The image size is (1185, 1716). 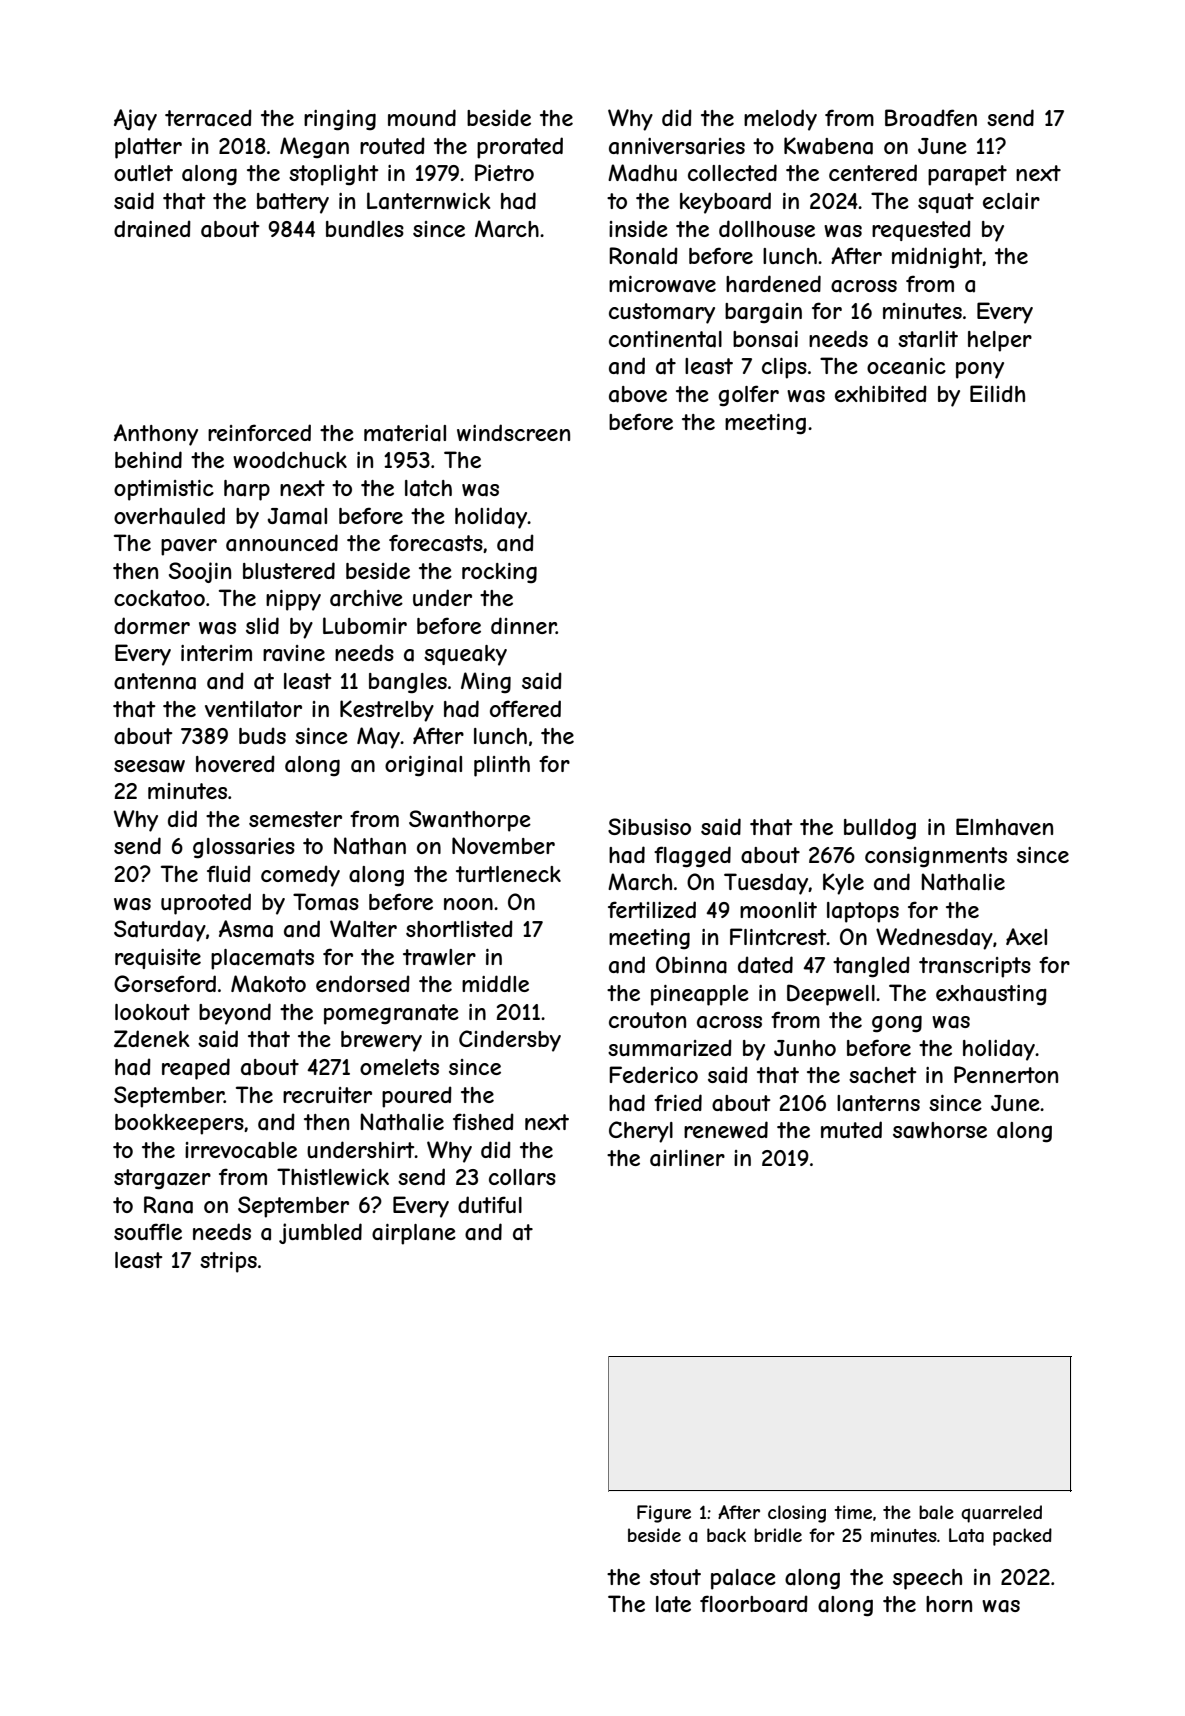 I want to click on fished, so click(x=483, y=1121).
